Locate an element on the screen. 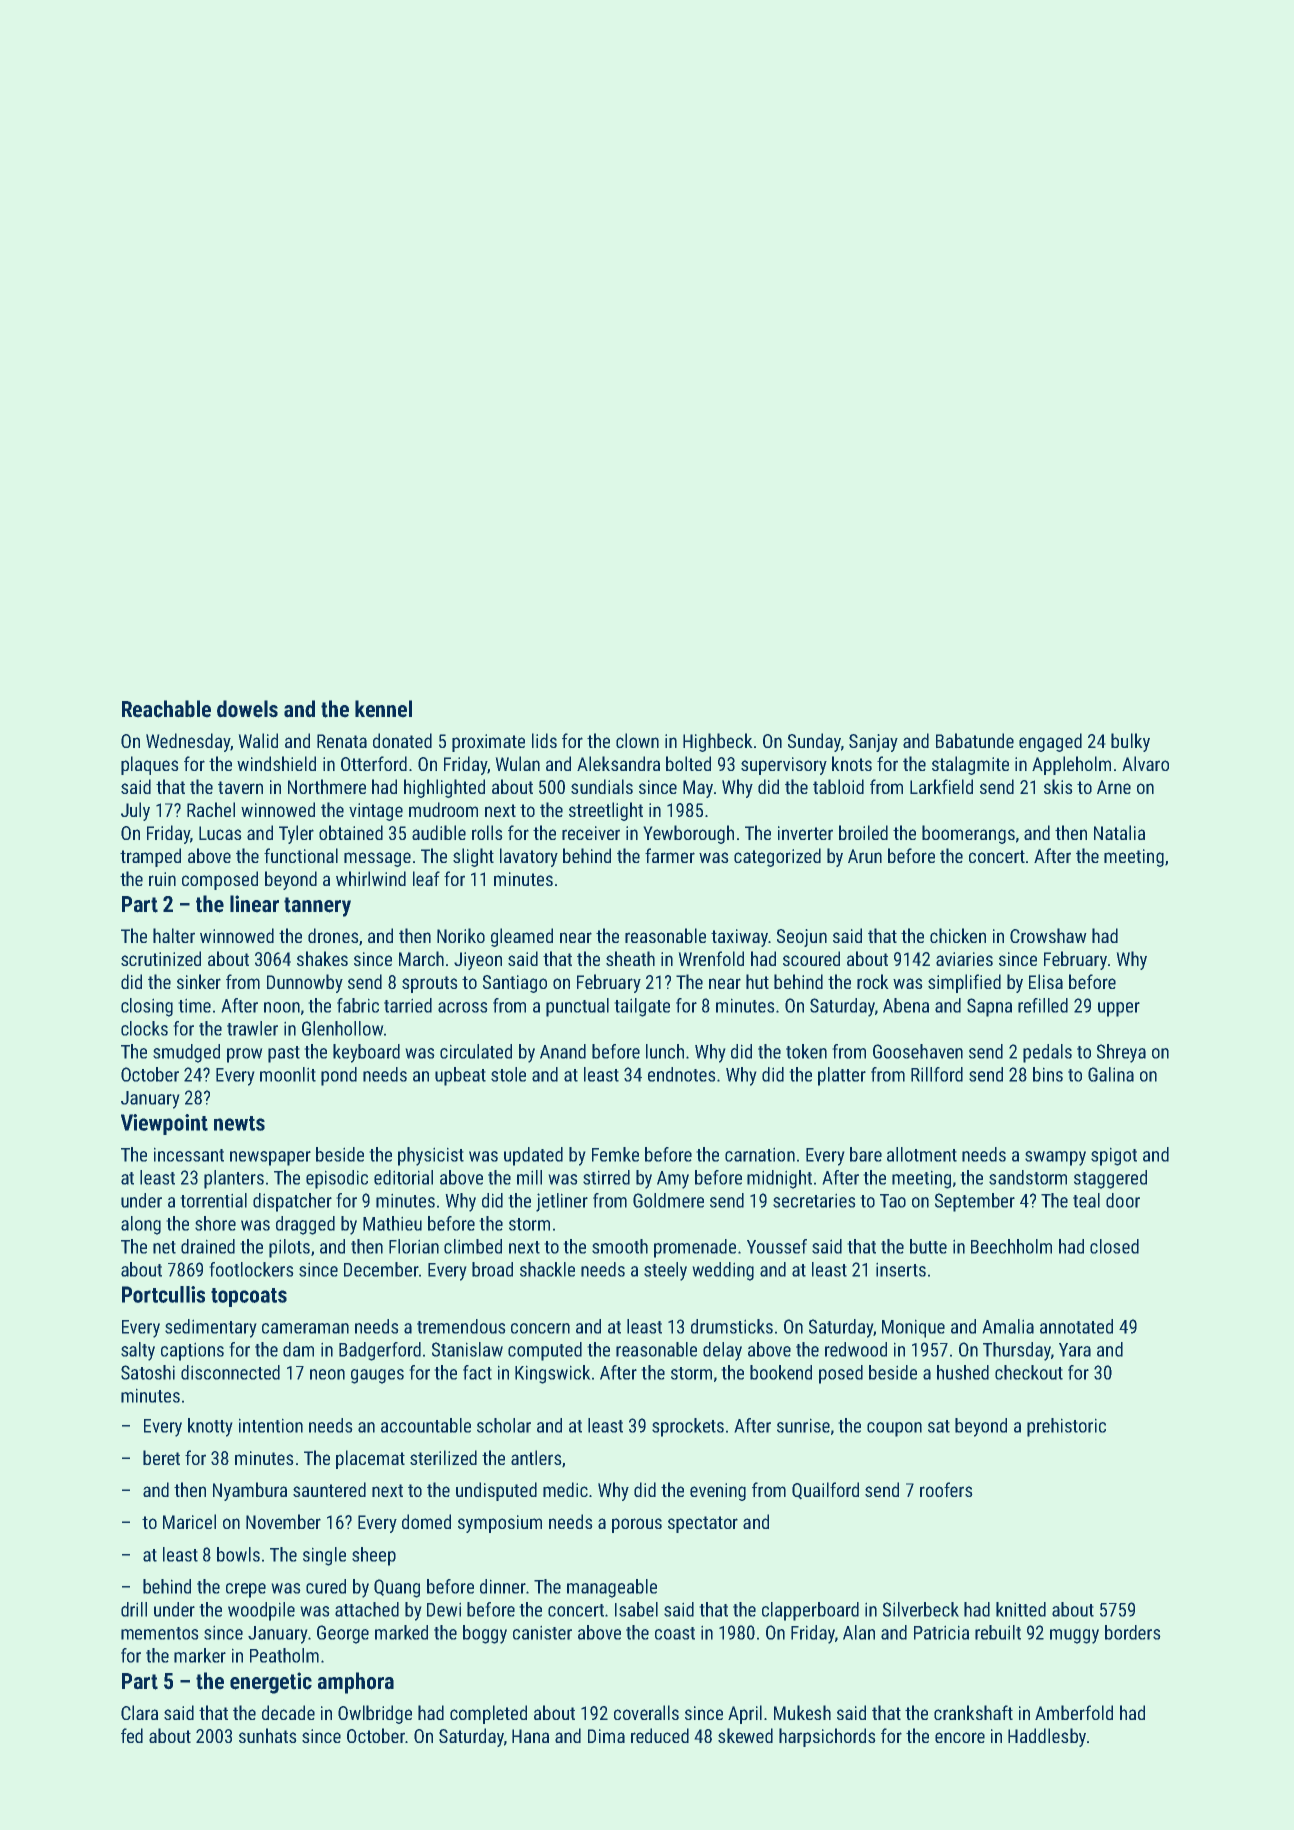  knotty is located at coordinates (210, 1427).
